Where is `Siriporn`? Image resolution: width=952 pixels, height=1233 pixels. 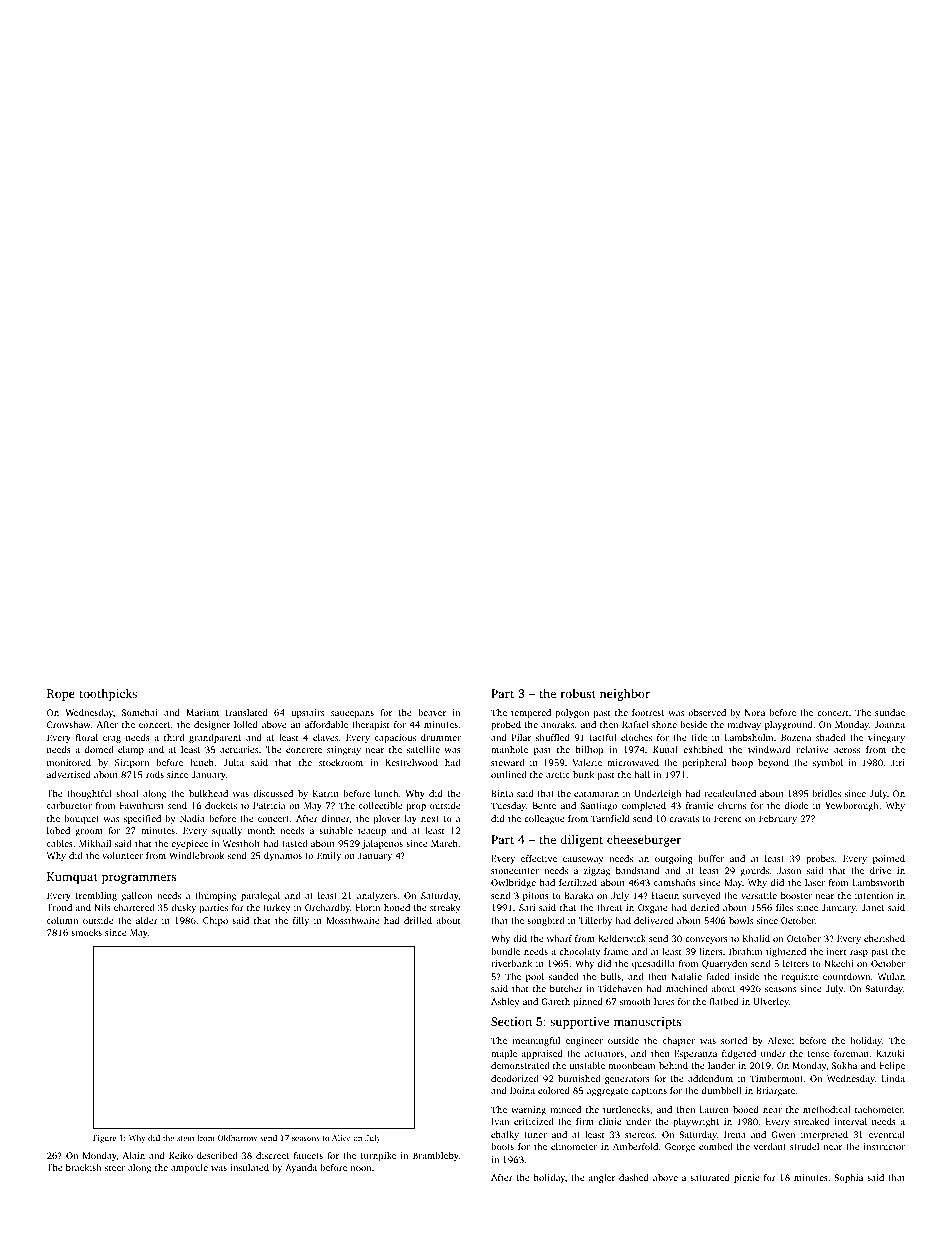
Siriporn is located at coordinates (132, 763).
